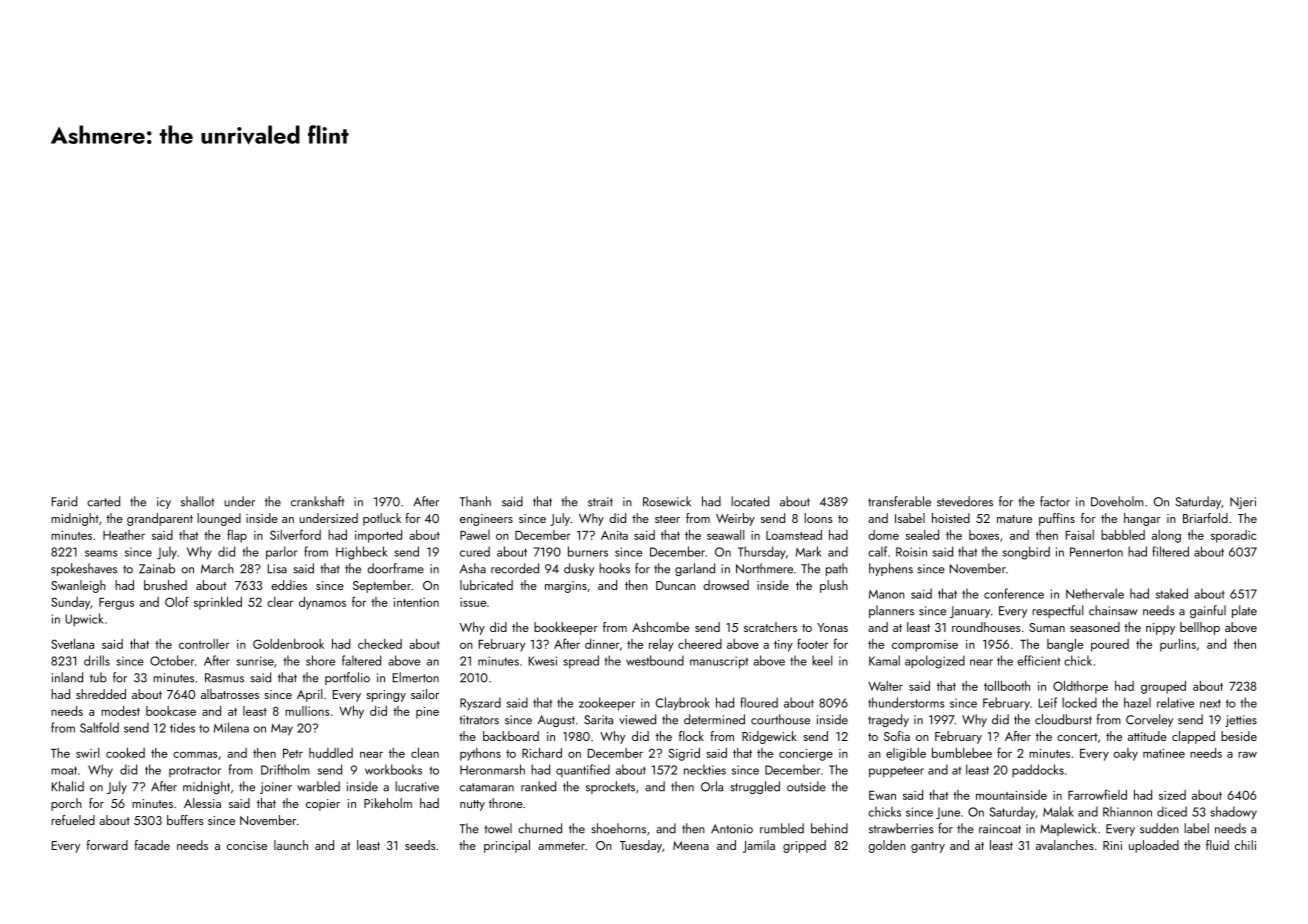  What do you see at coordinates (1048, 702) in the page?
I see `Leif` at bounding box center [1048, 702].
